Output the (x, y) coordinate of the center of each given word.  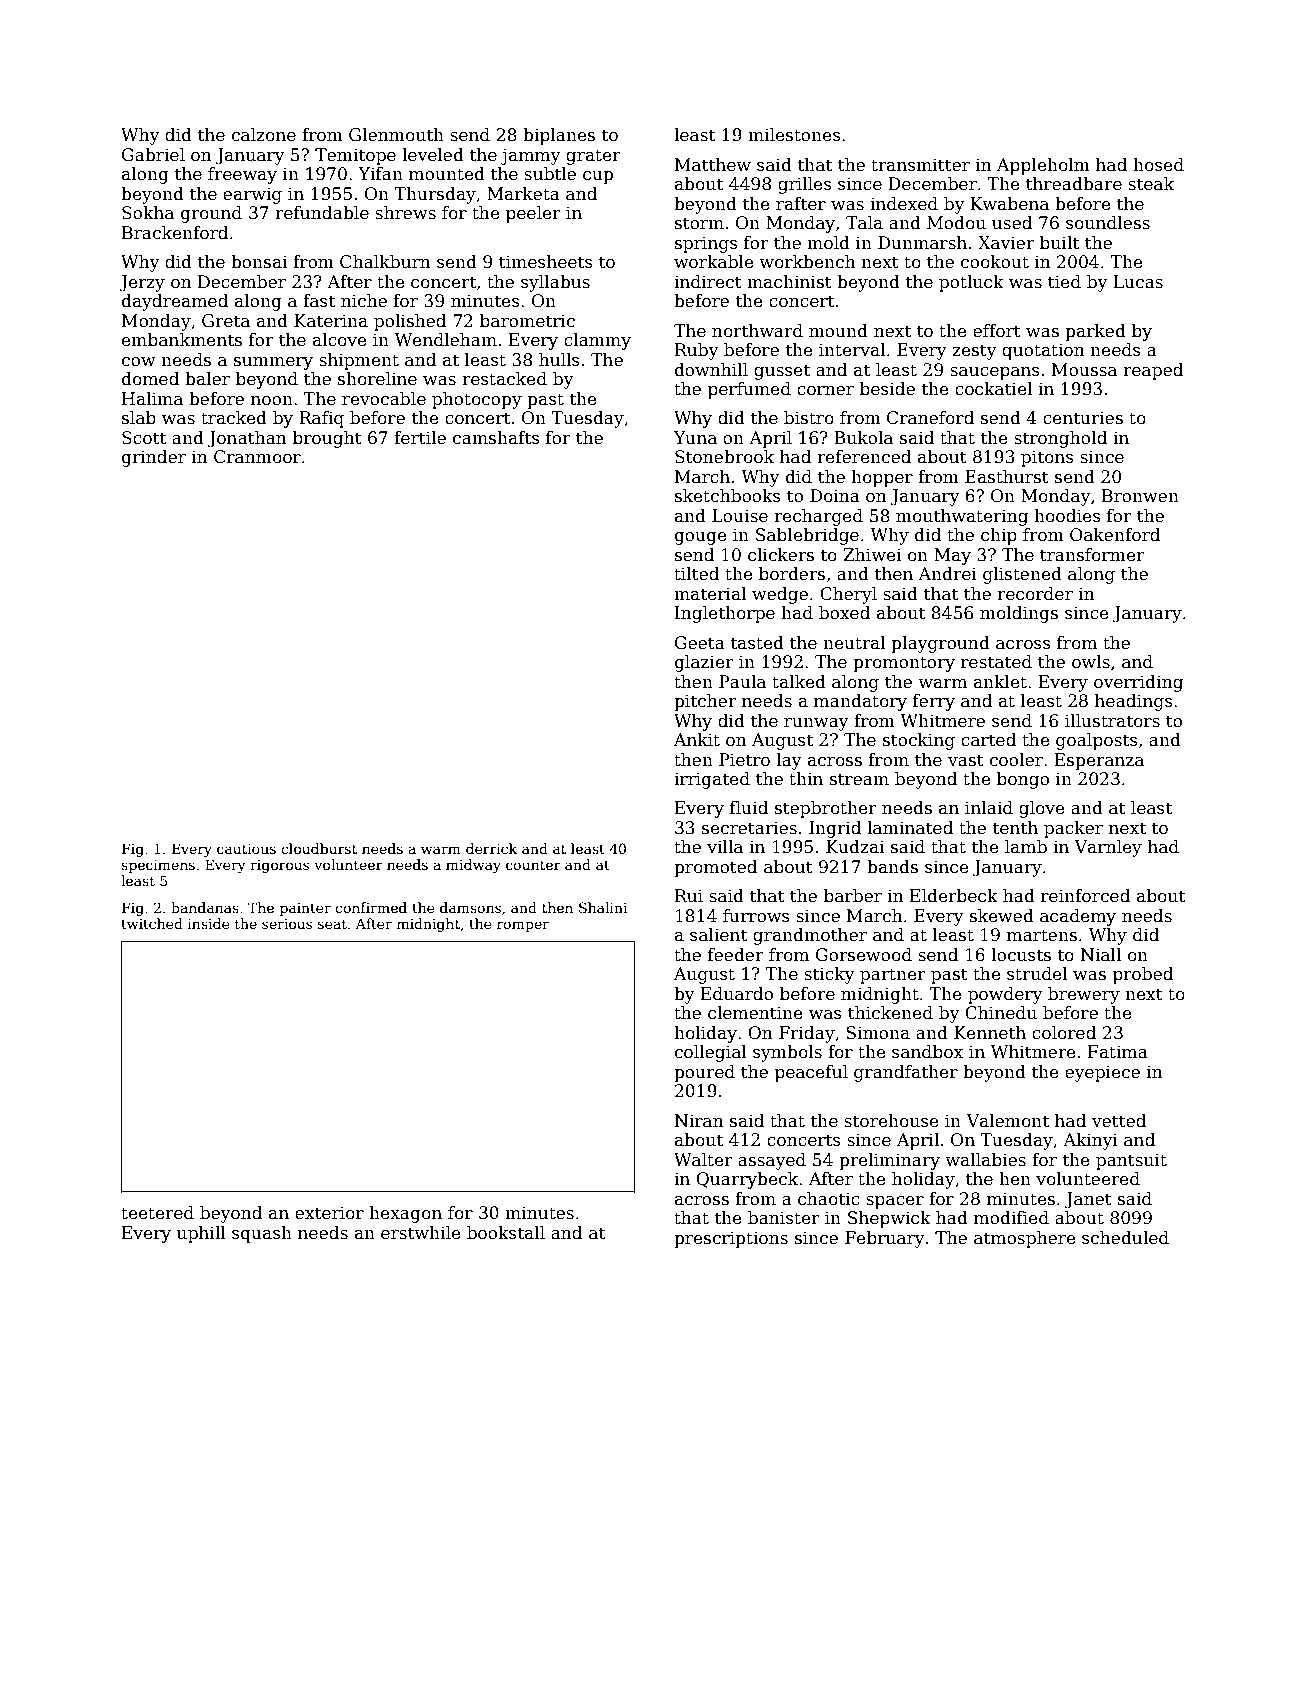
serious (287, 924)
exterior (329, 1213)
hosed (1158, 165)
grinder (154, 458)
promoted (715, 868)
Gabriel (153, 155)
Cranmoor (257, 457)
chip (999, 536)
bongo (1023, 780)
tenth (1015, 828)
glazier (704, 663)
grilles (805, 185)
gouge (701, 538)
